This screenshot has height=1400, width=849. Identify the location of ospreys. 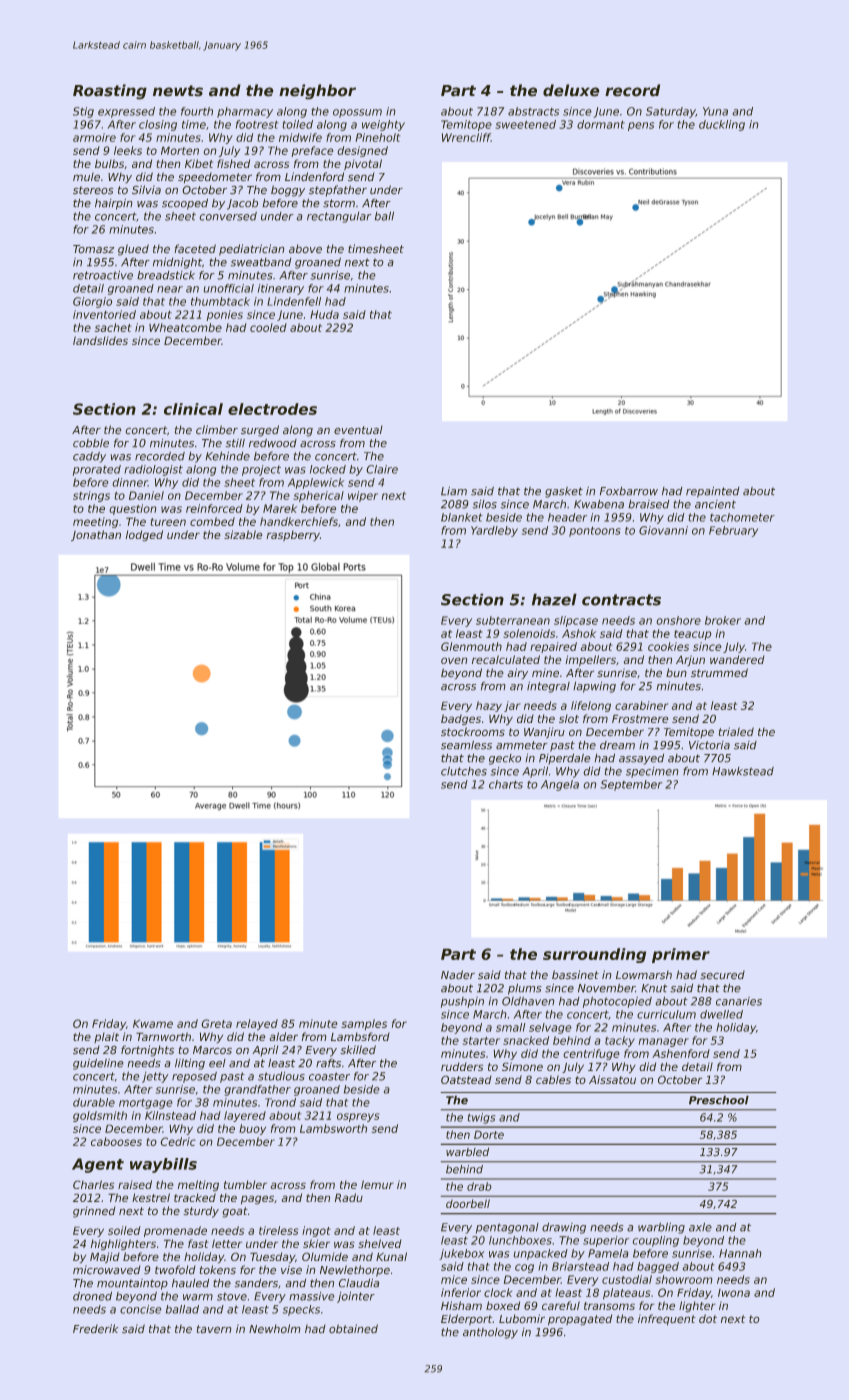
(358, 1117).
